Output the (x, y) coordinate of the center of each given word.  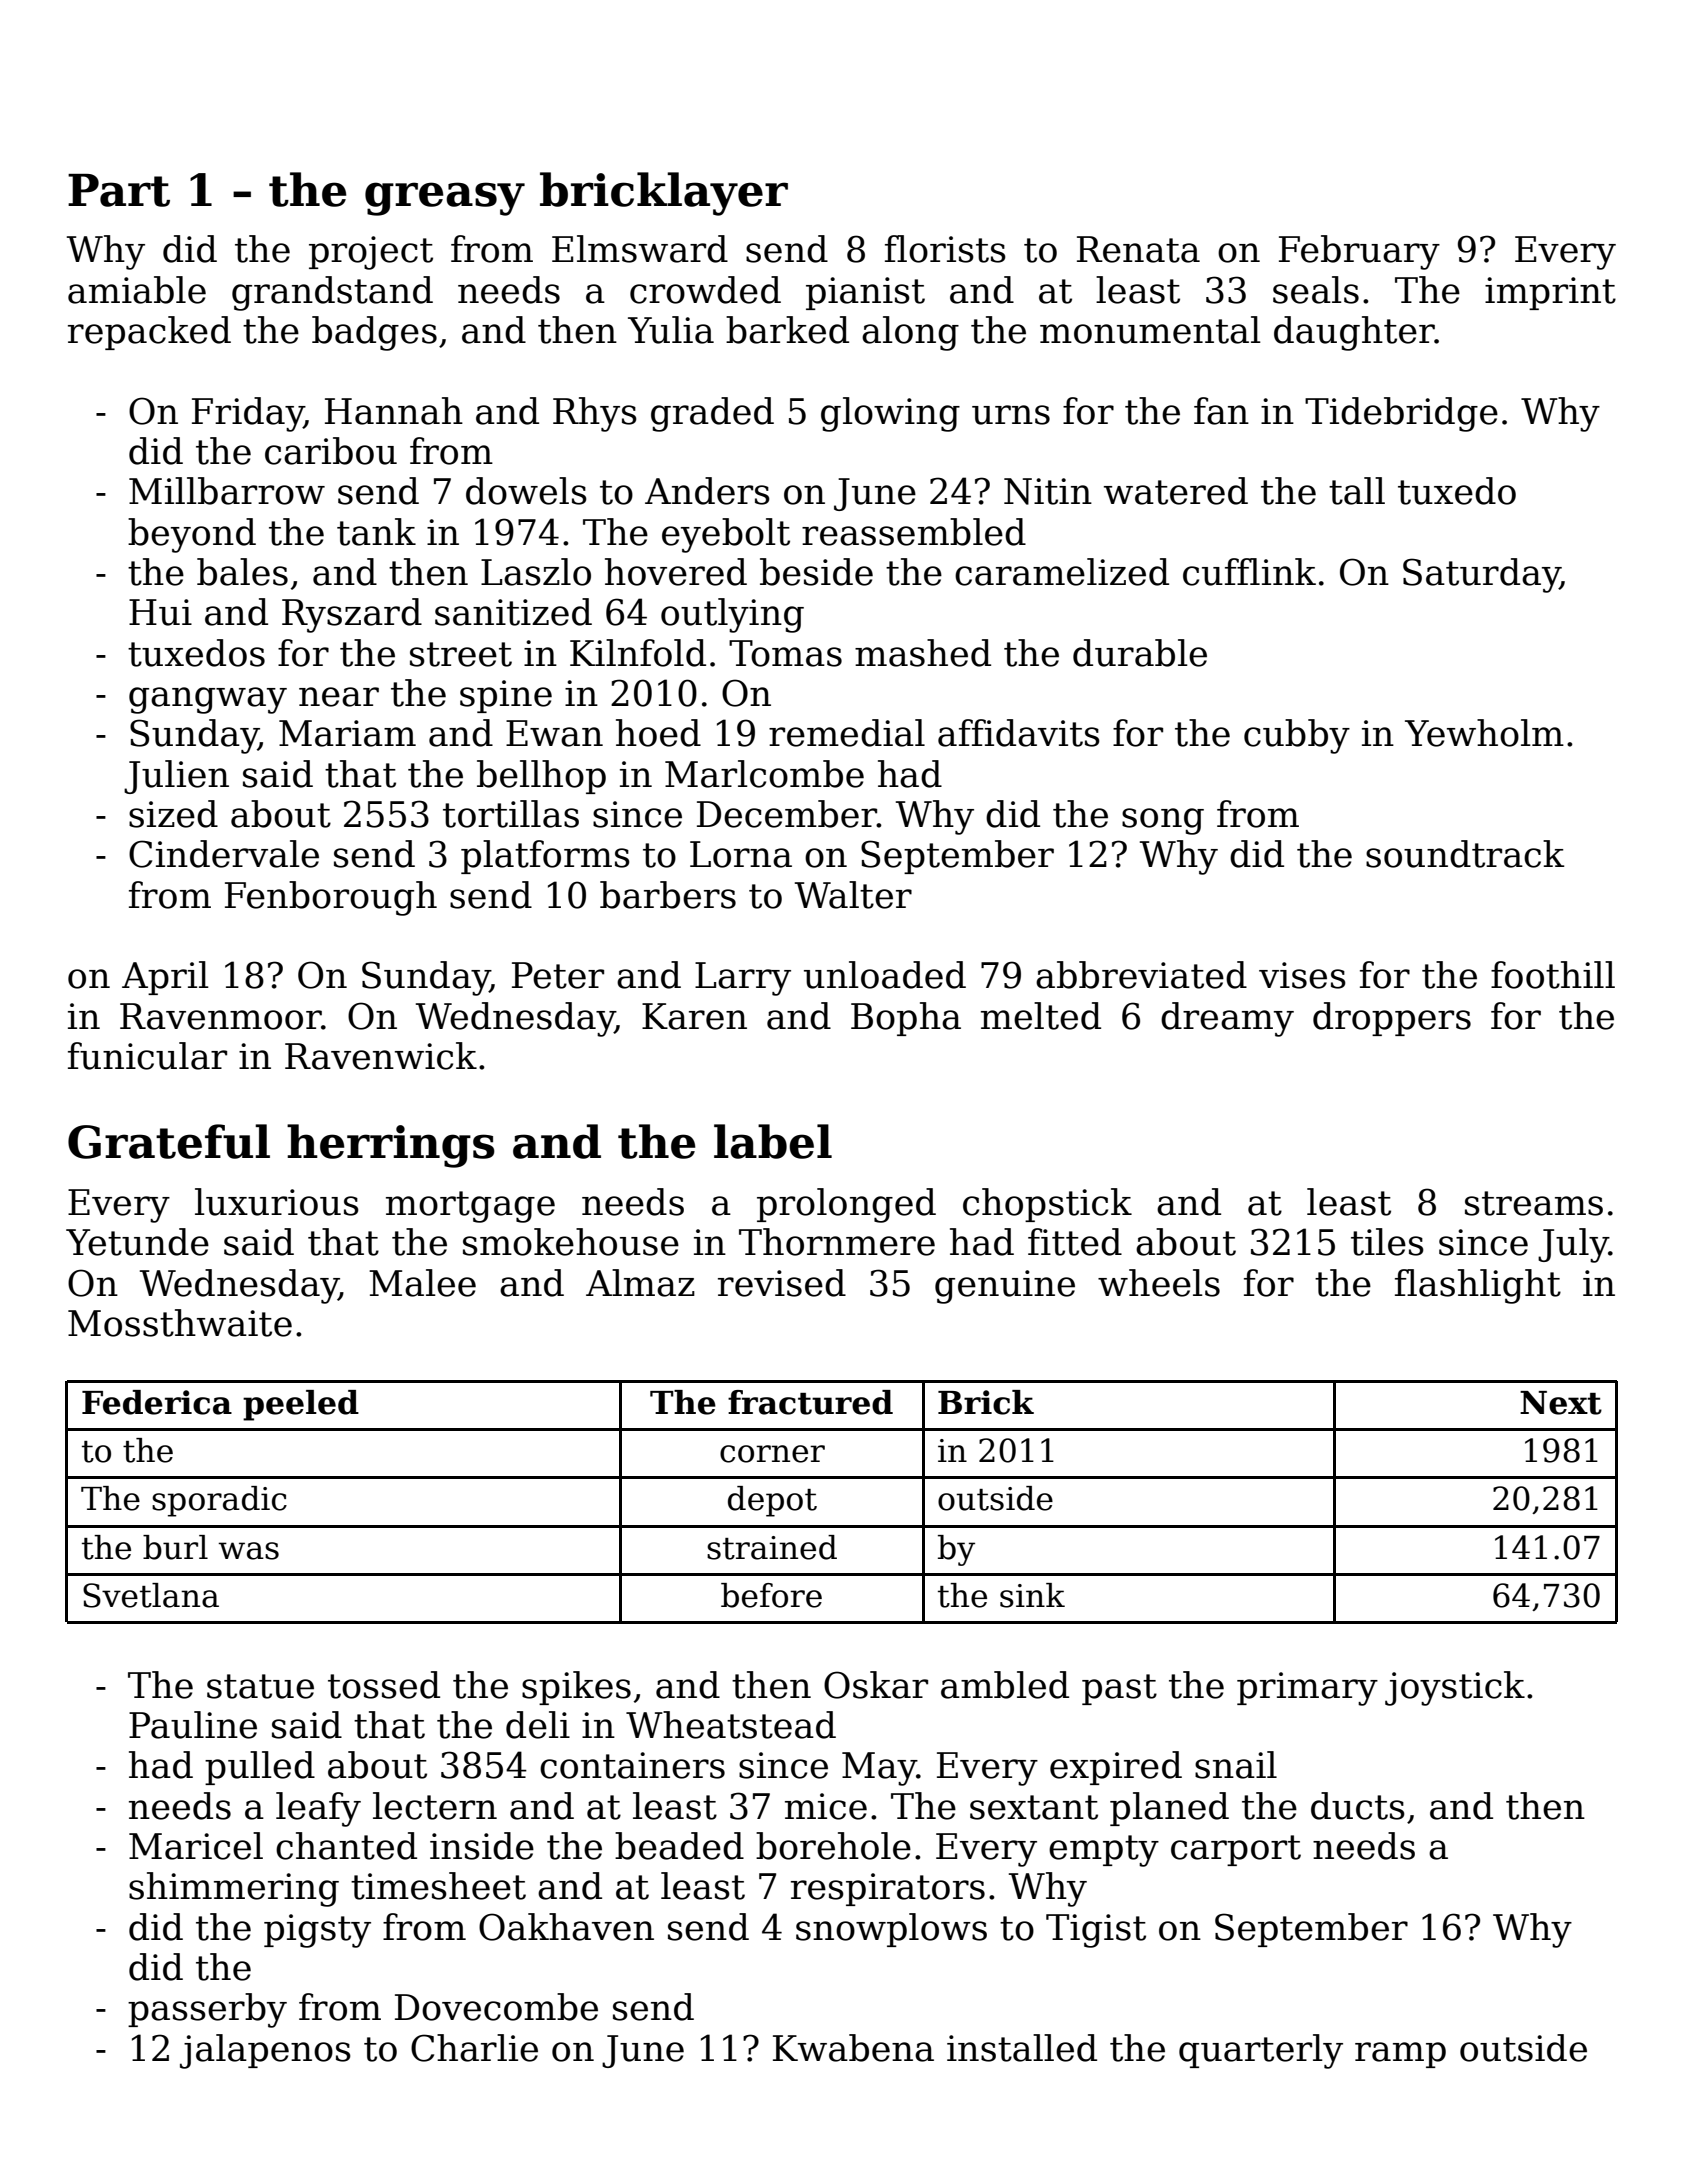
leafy (318, 1809)
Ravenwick (381, 1056)
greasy (445, 199)
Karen (694, 1016)
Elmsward (640, 249)
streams (1534, 1203)
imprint (1550, 293)
